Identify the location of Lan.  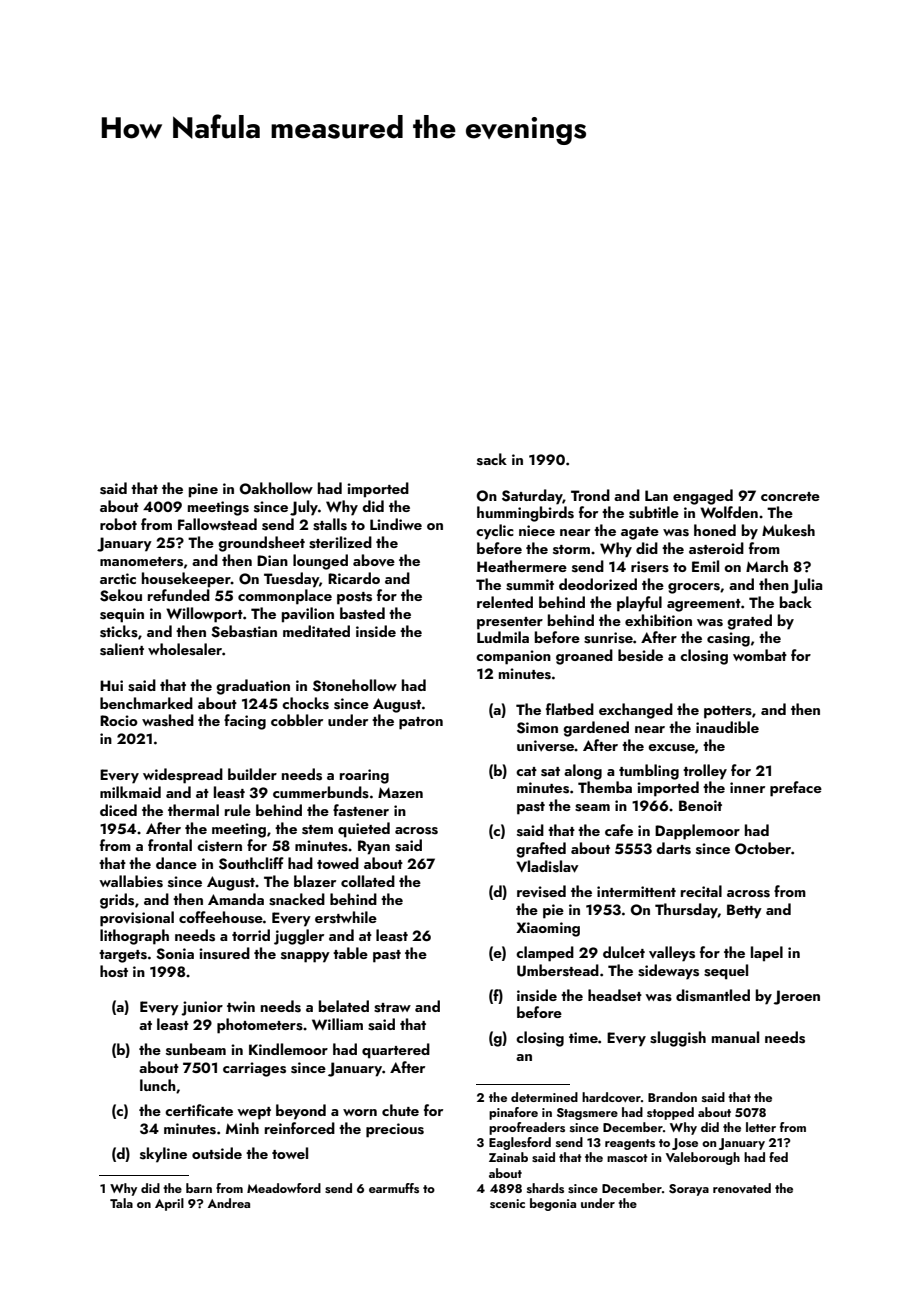
(656, 495).
